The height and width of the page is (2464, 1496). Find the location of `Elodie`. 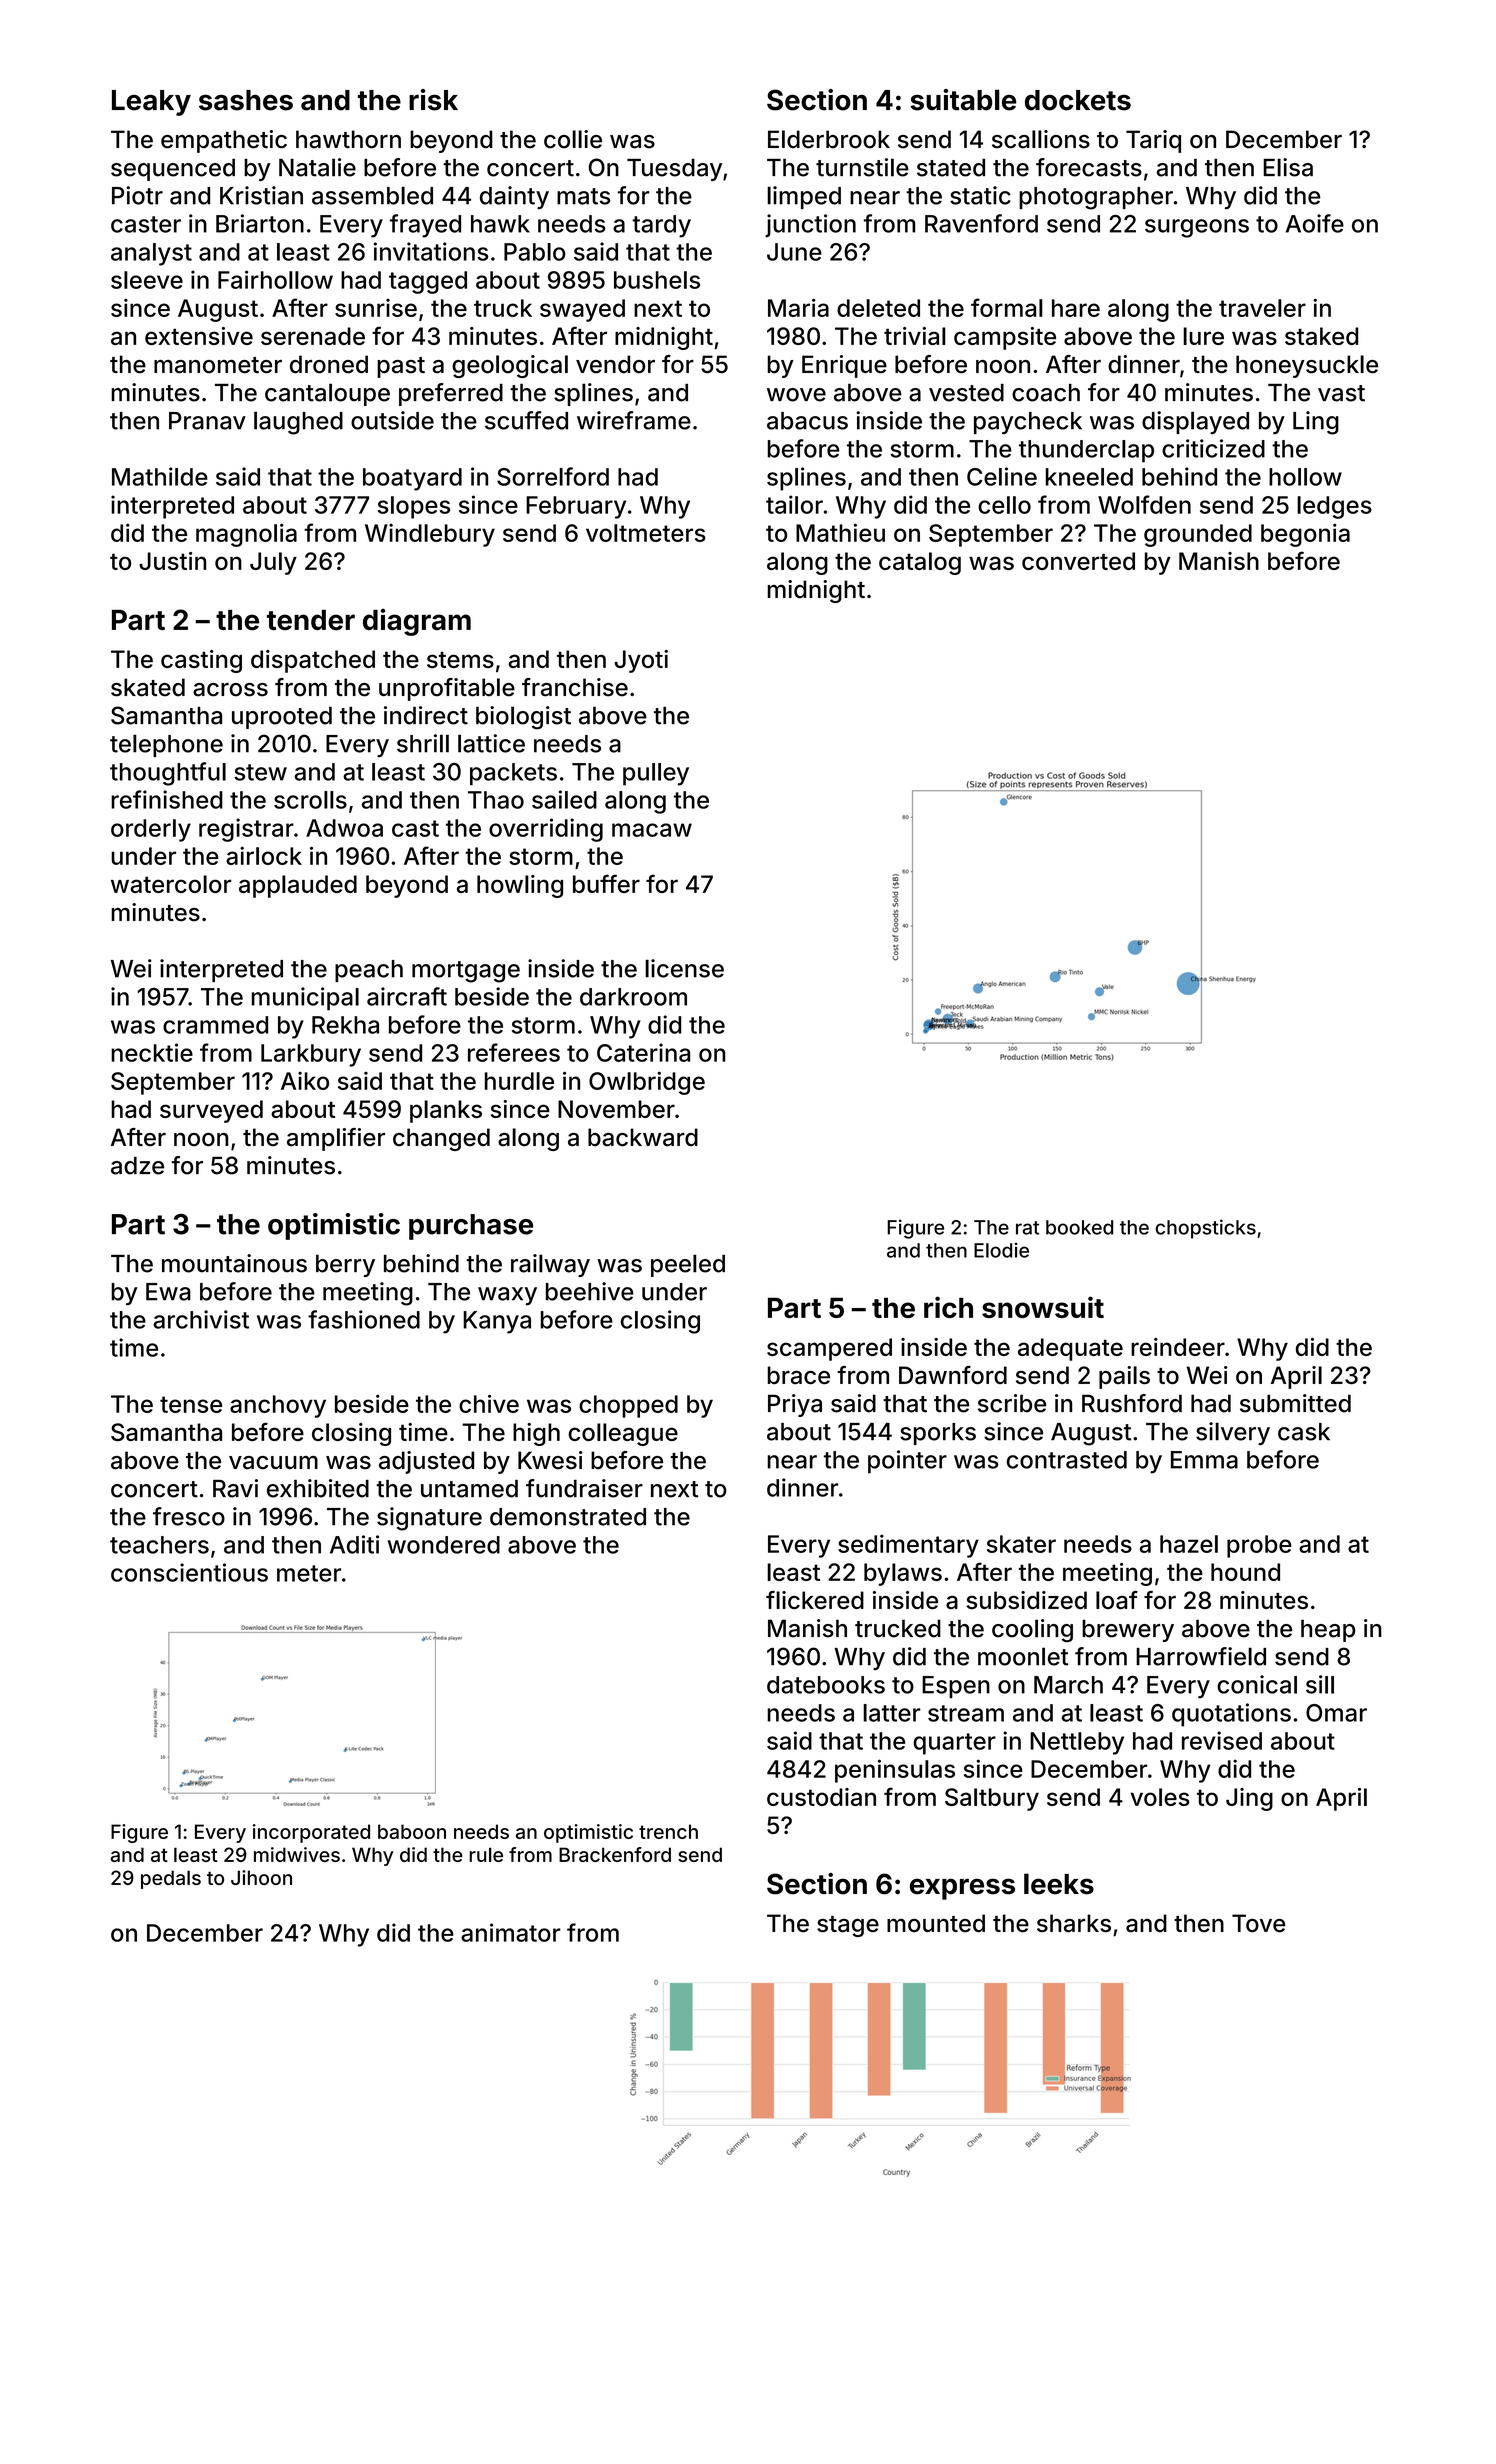

Elodie is located at coordinates (1001, 1250).
